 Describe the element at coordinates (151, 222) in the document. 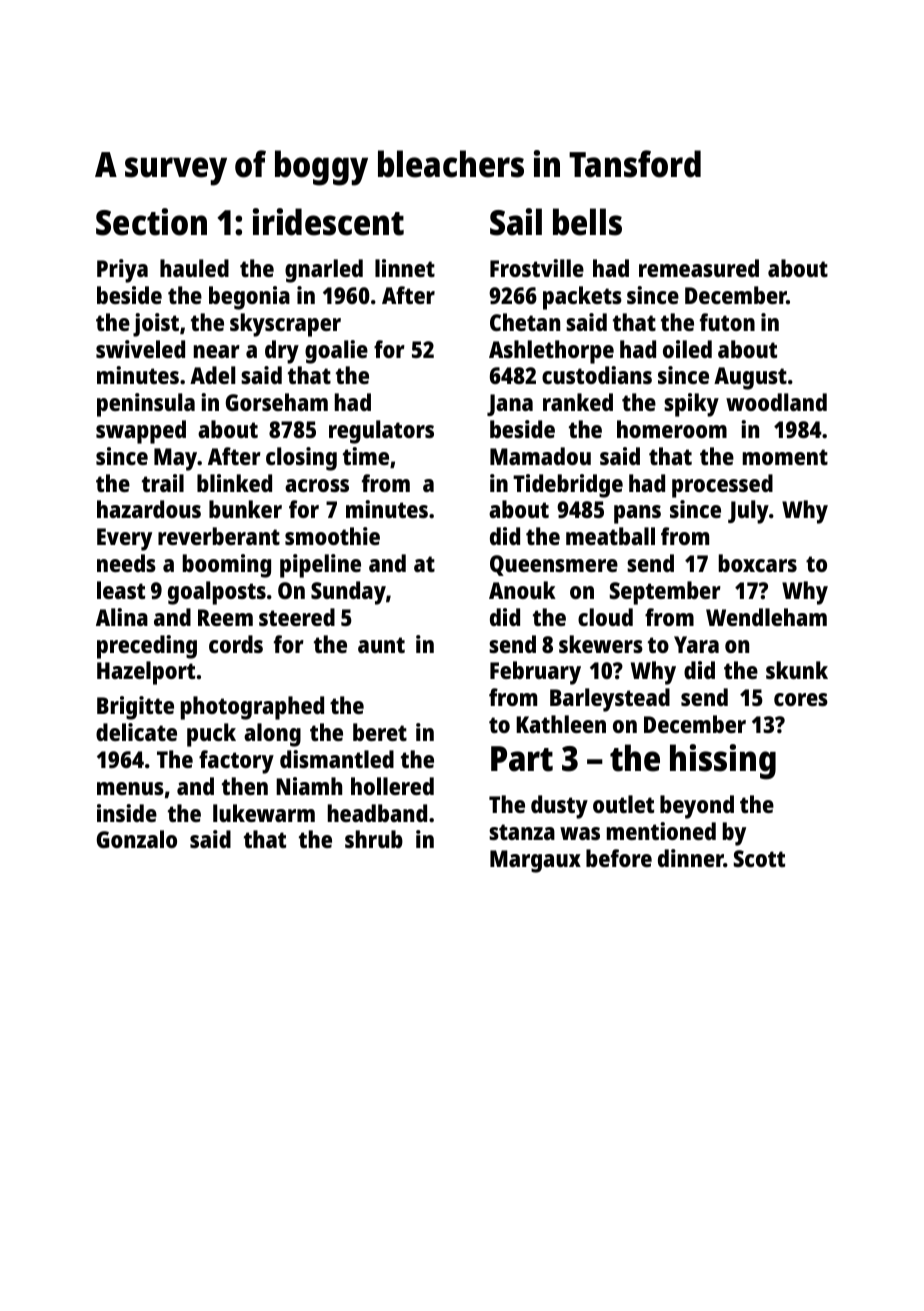

I see `Section` at that location.
